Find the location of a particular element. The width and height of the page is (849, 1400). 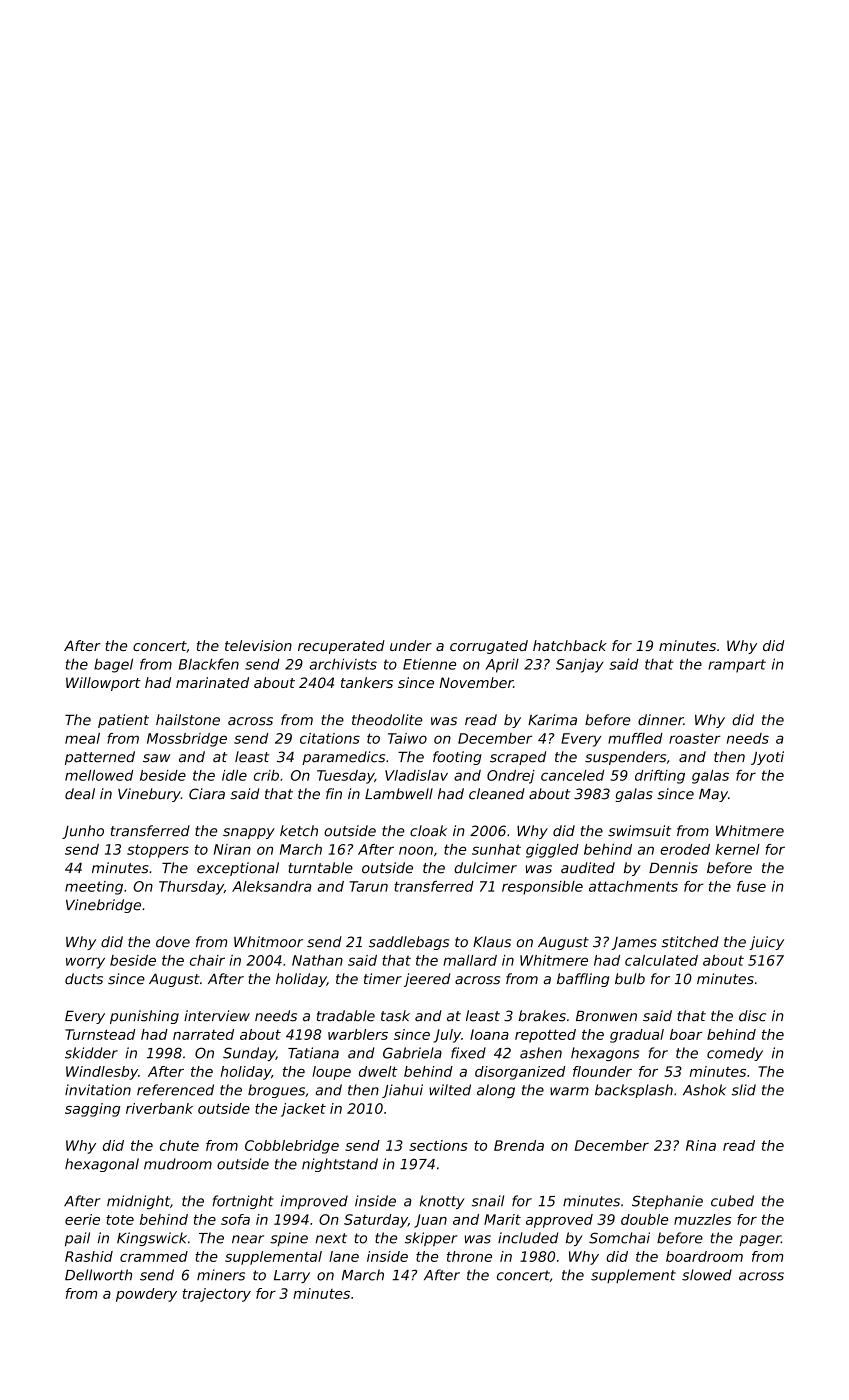

swimsuit is located at coordinates (639, 831).
